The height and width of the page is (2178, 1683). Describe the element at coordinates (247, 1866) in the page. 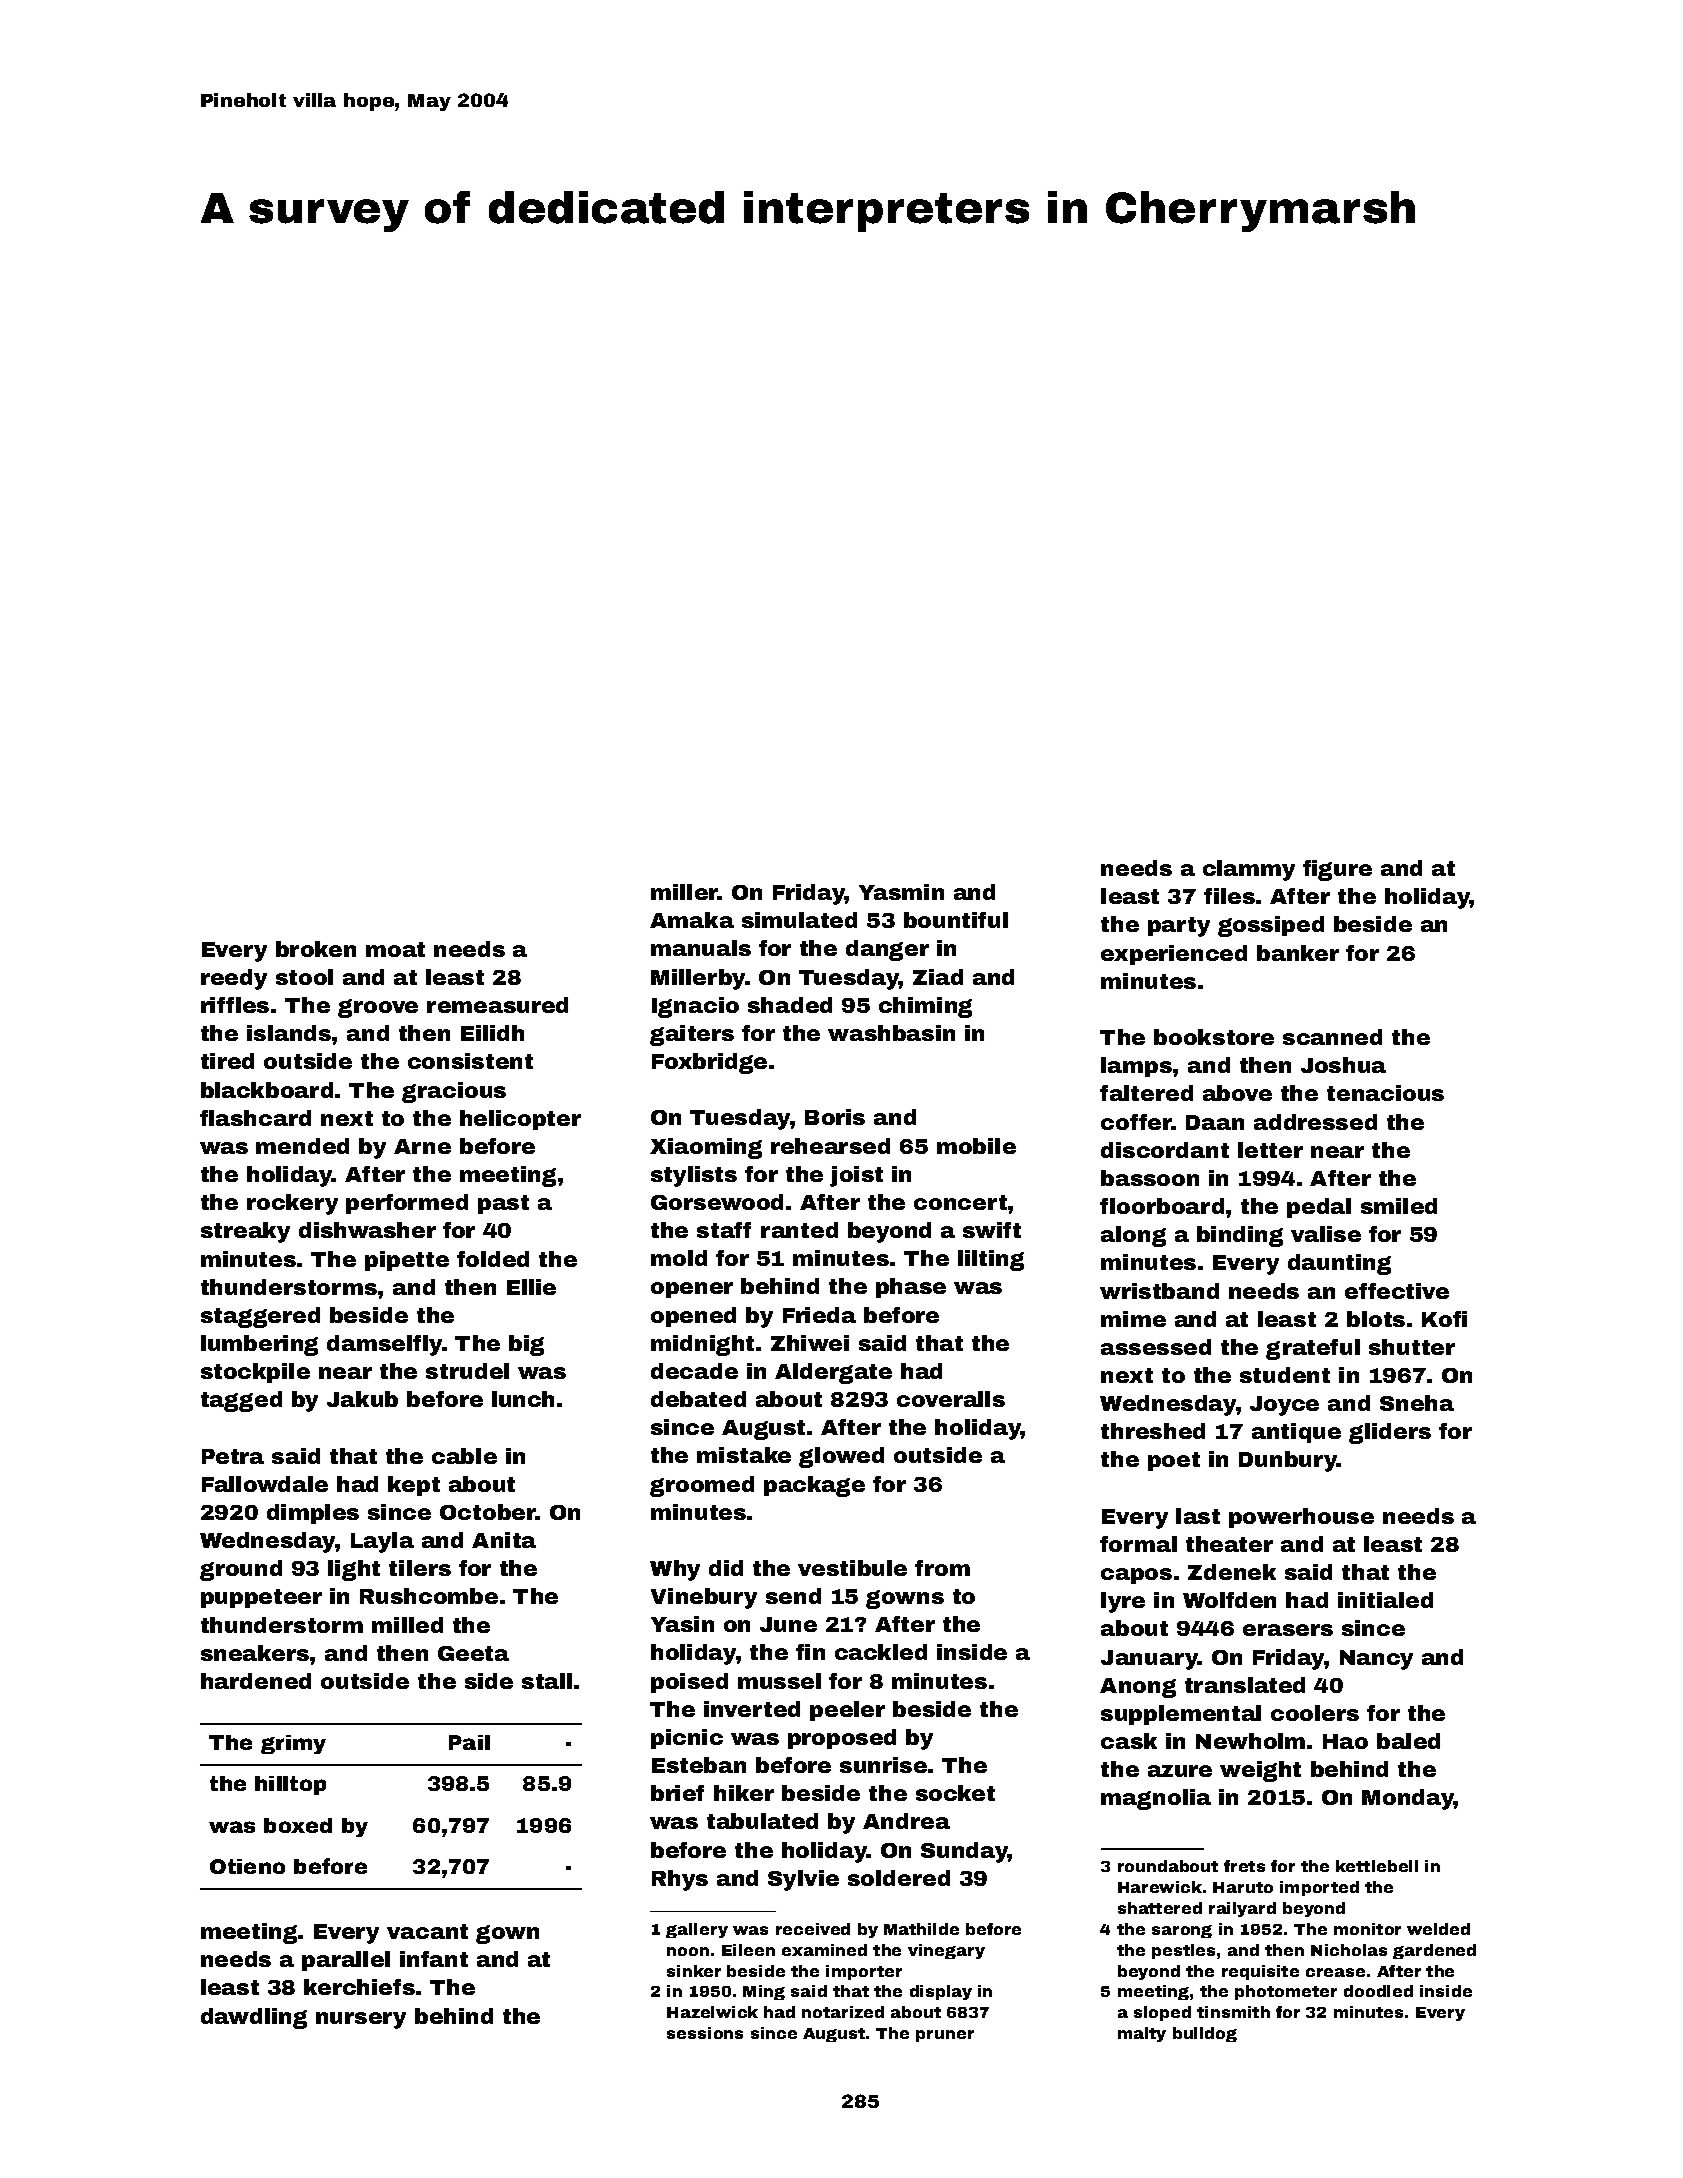

I see `Otieno` at that location.
